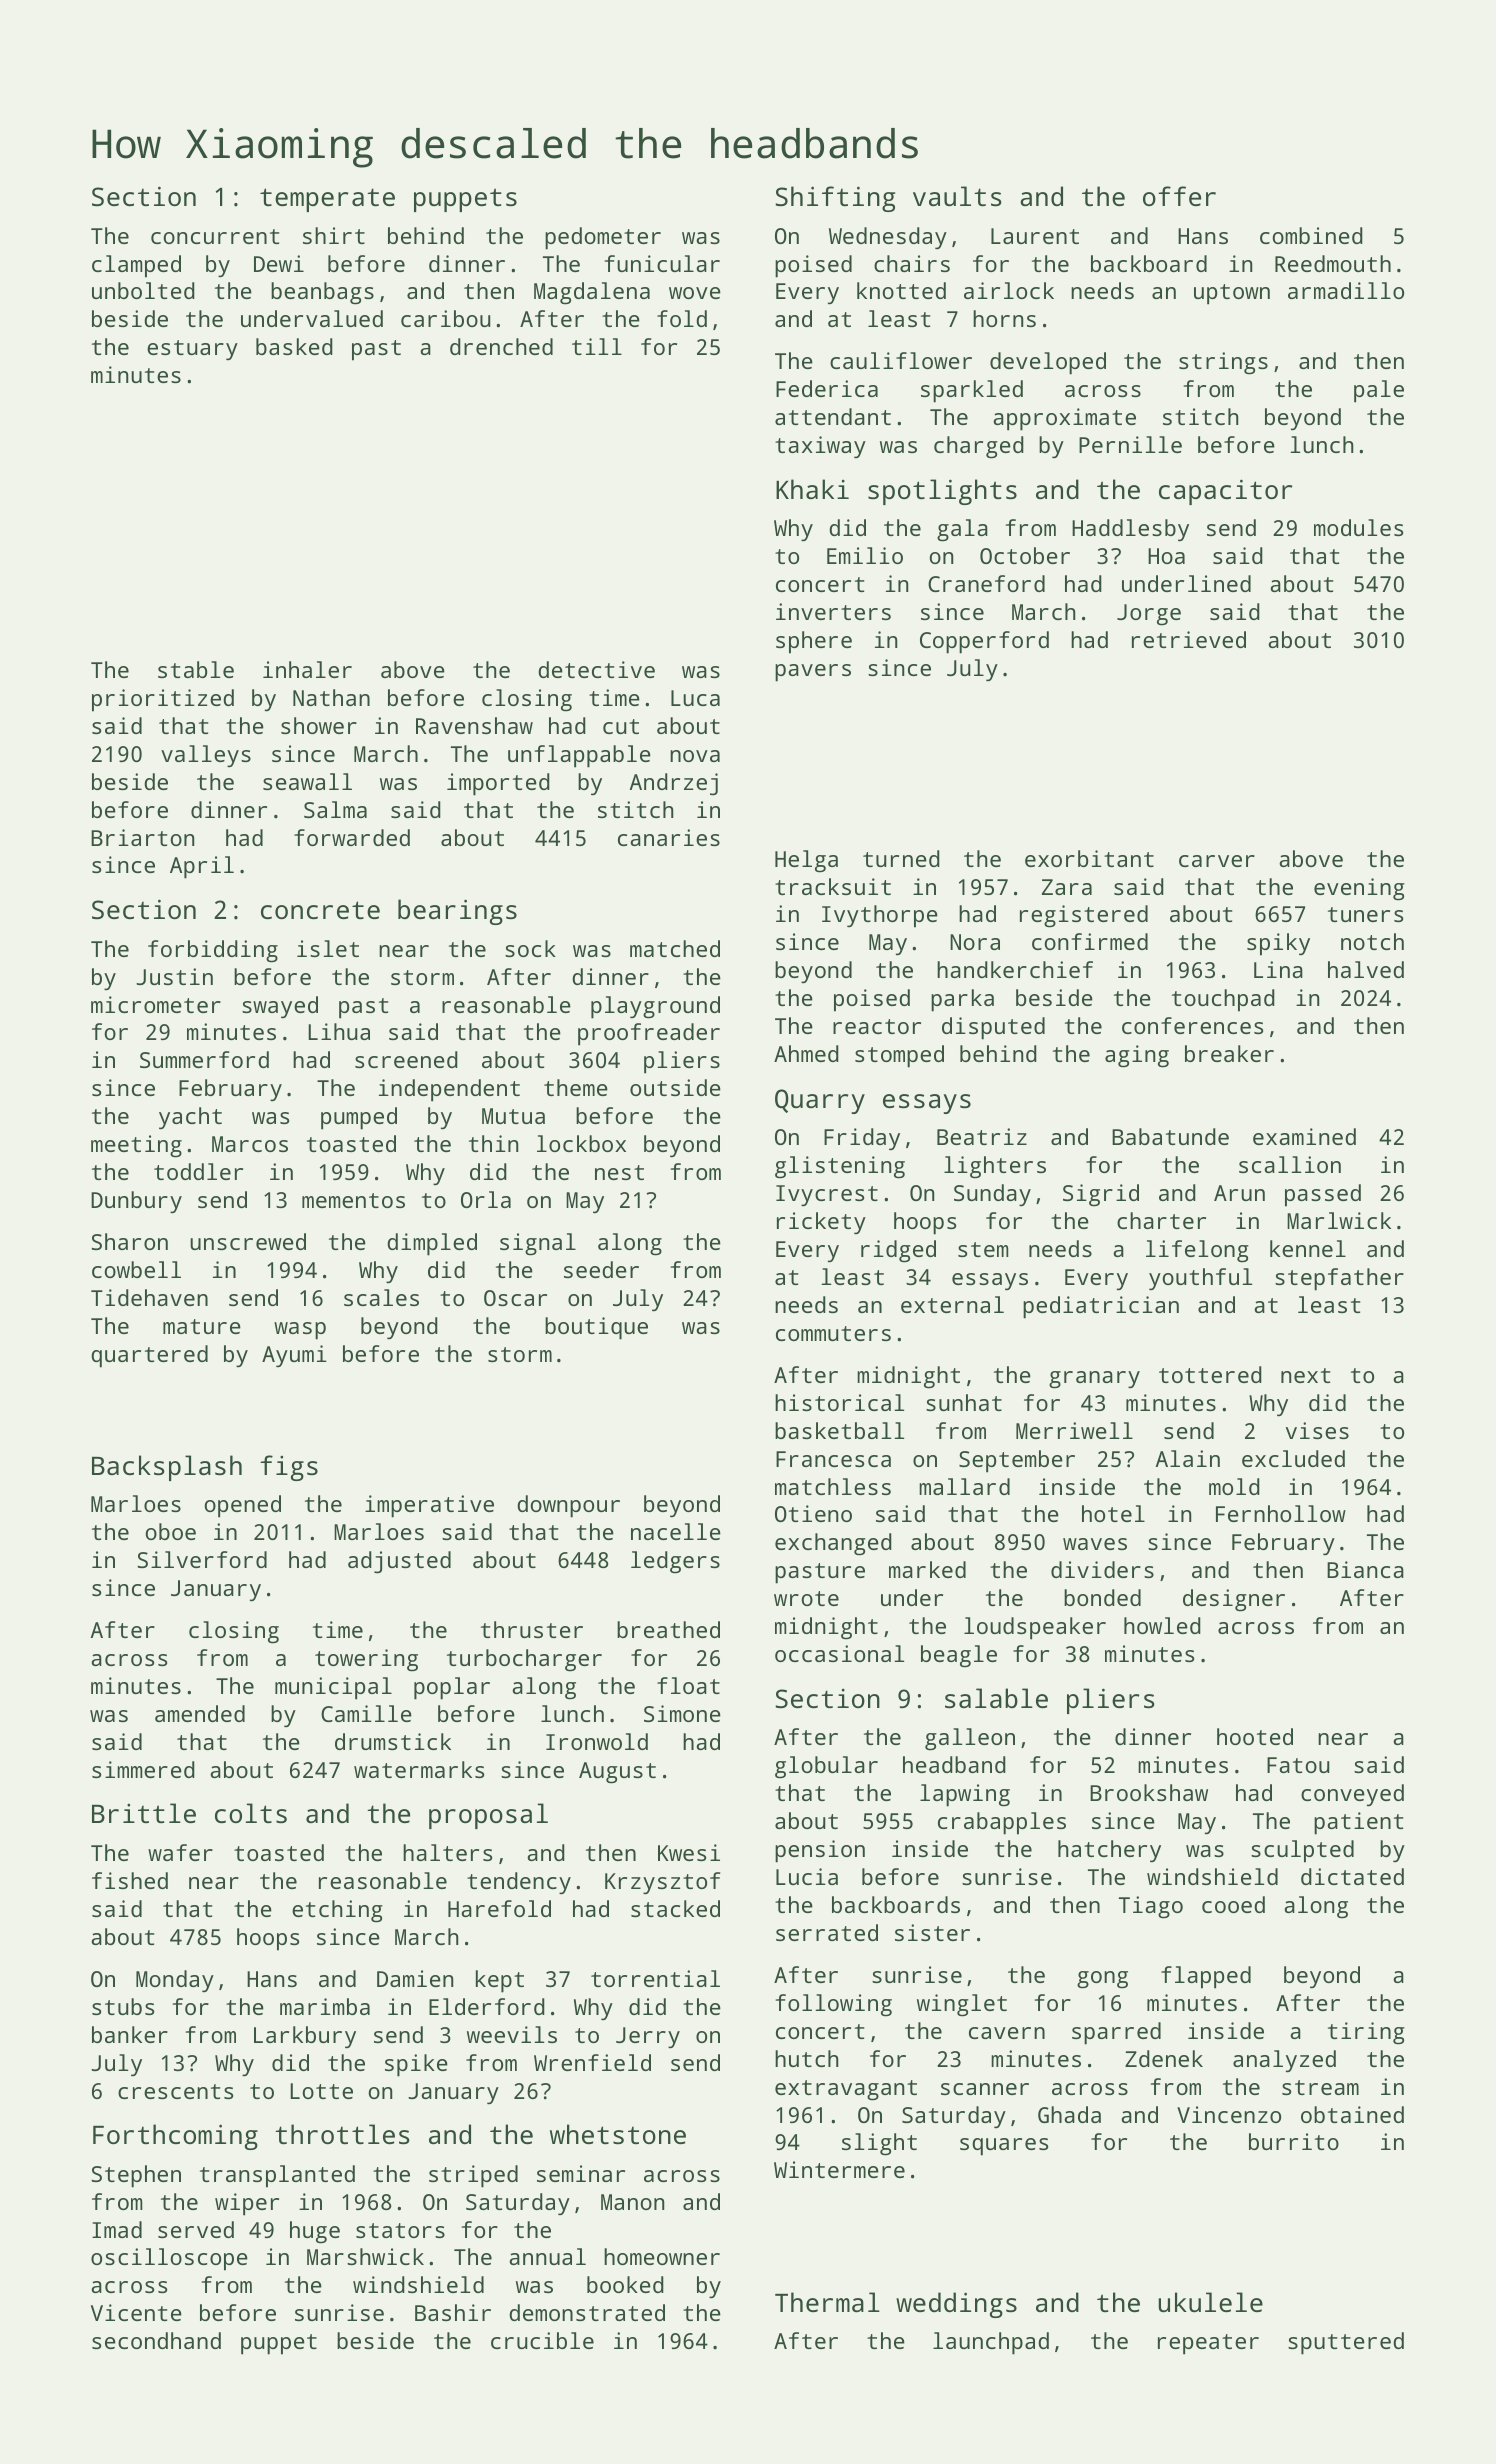  What do you see at coordinates (1278, 969) in the screenshot?
I see `Lina` at bounding box center [1278, 969].
